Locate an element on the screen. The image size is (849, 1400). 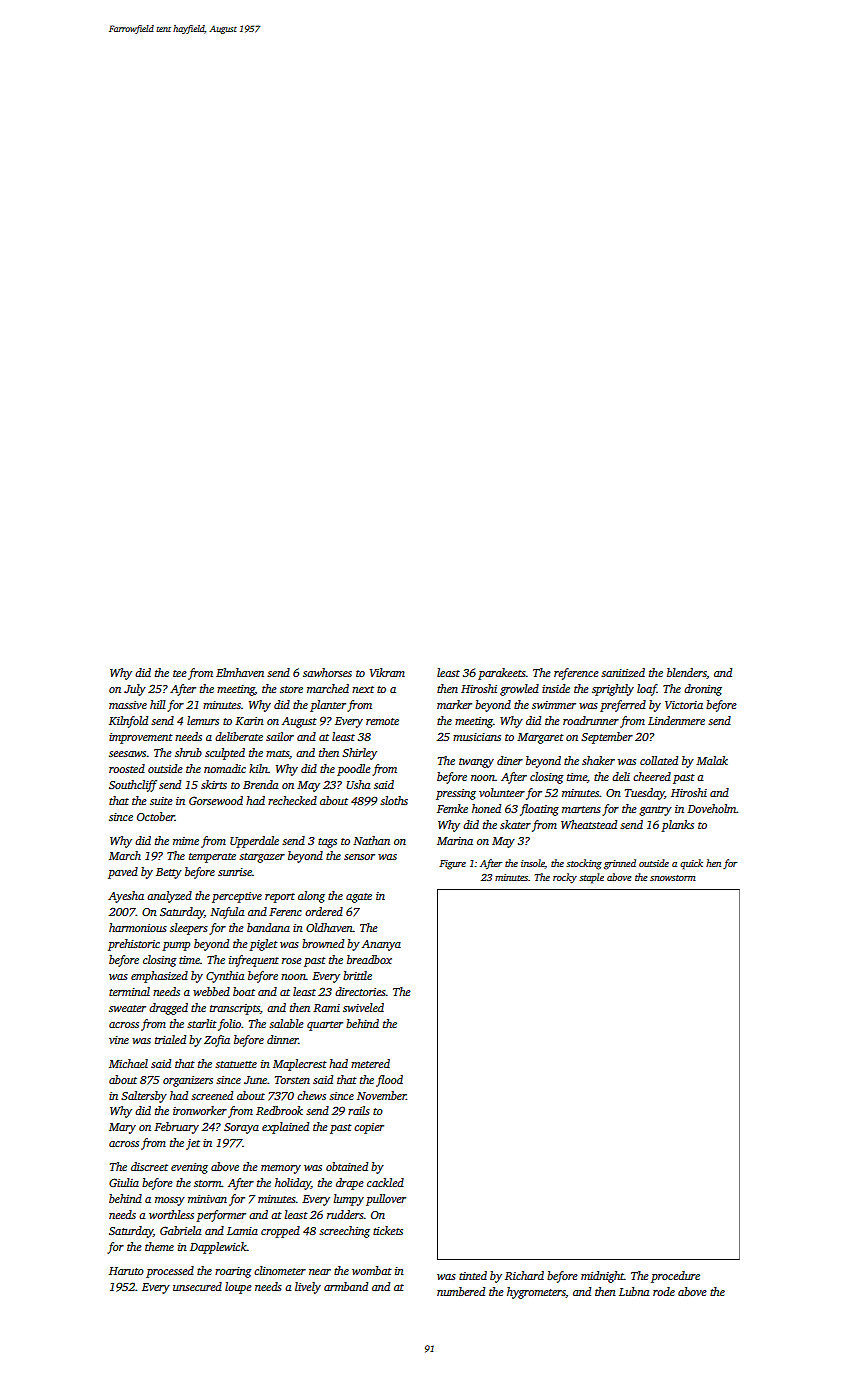
jet is located at coordinates (193, 1144).
